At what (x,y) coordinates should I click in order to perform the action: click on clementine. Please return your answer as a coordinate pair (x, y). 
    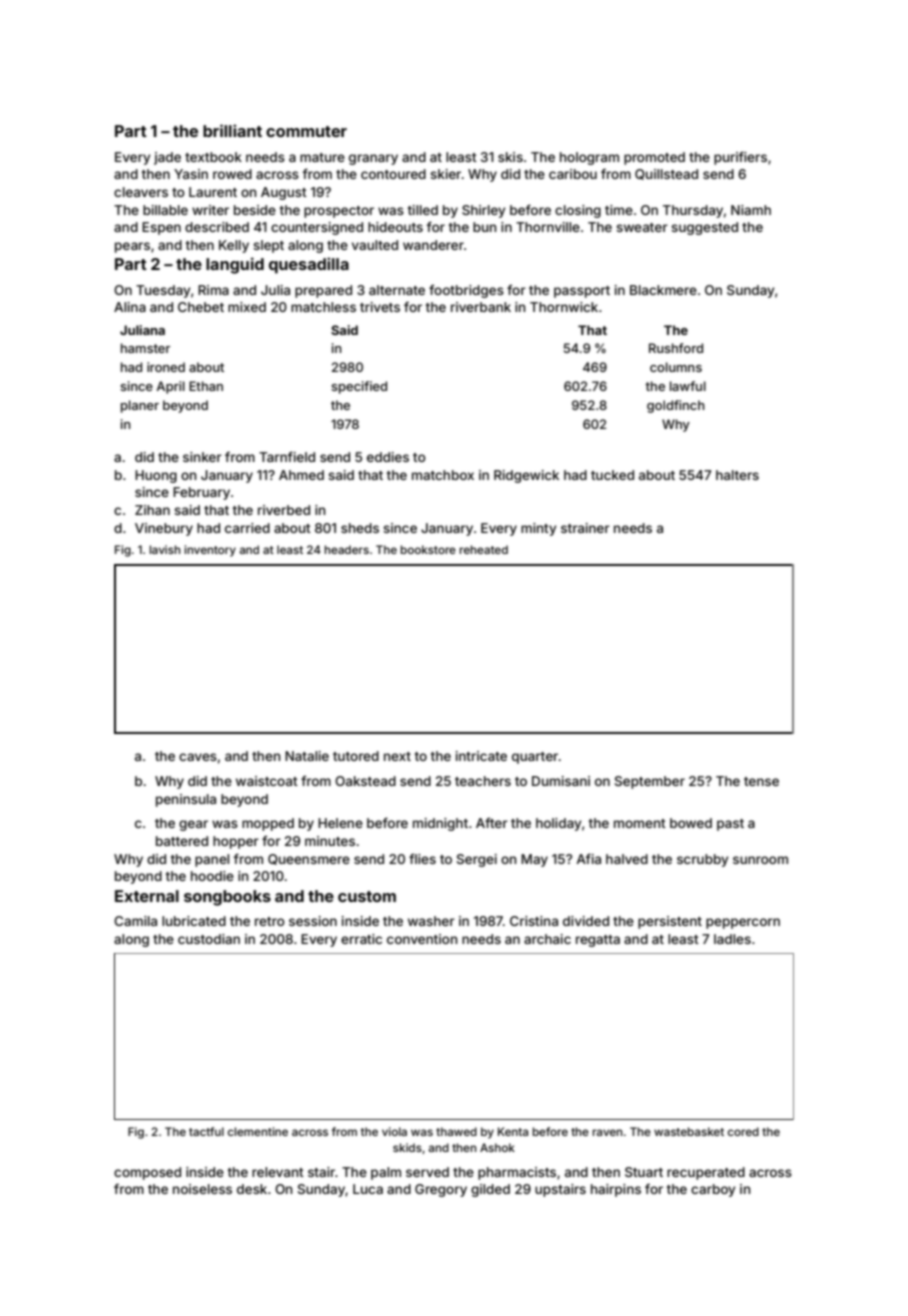
    Looking at the image, I should click on (258, 1131).
